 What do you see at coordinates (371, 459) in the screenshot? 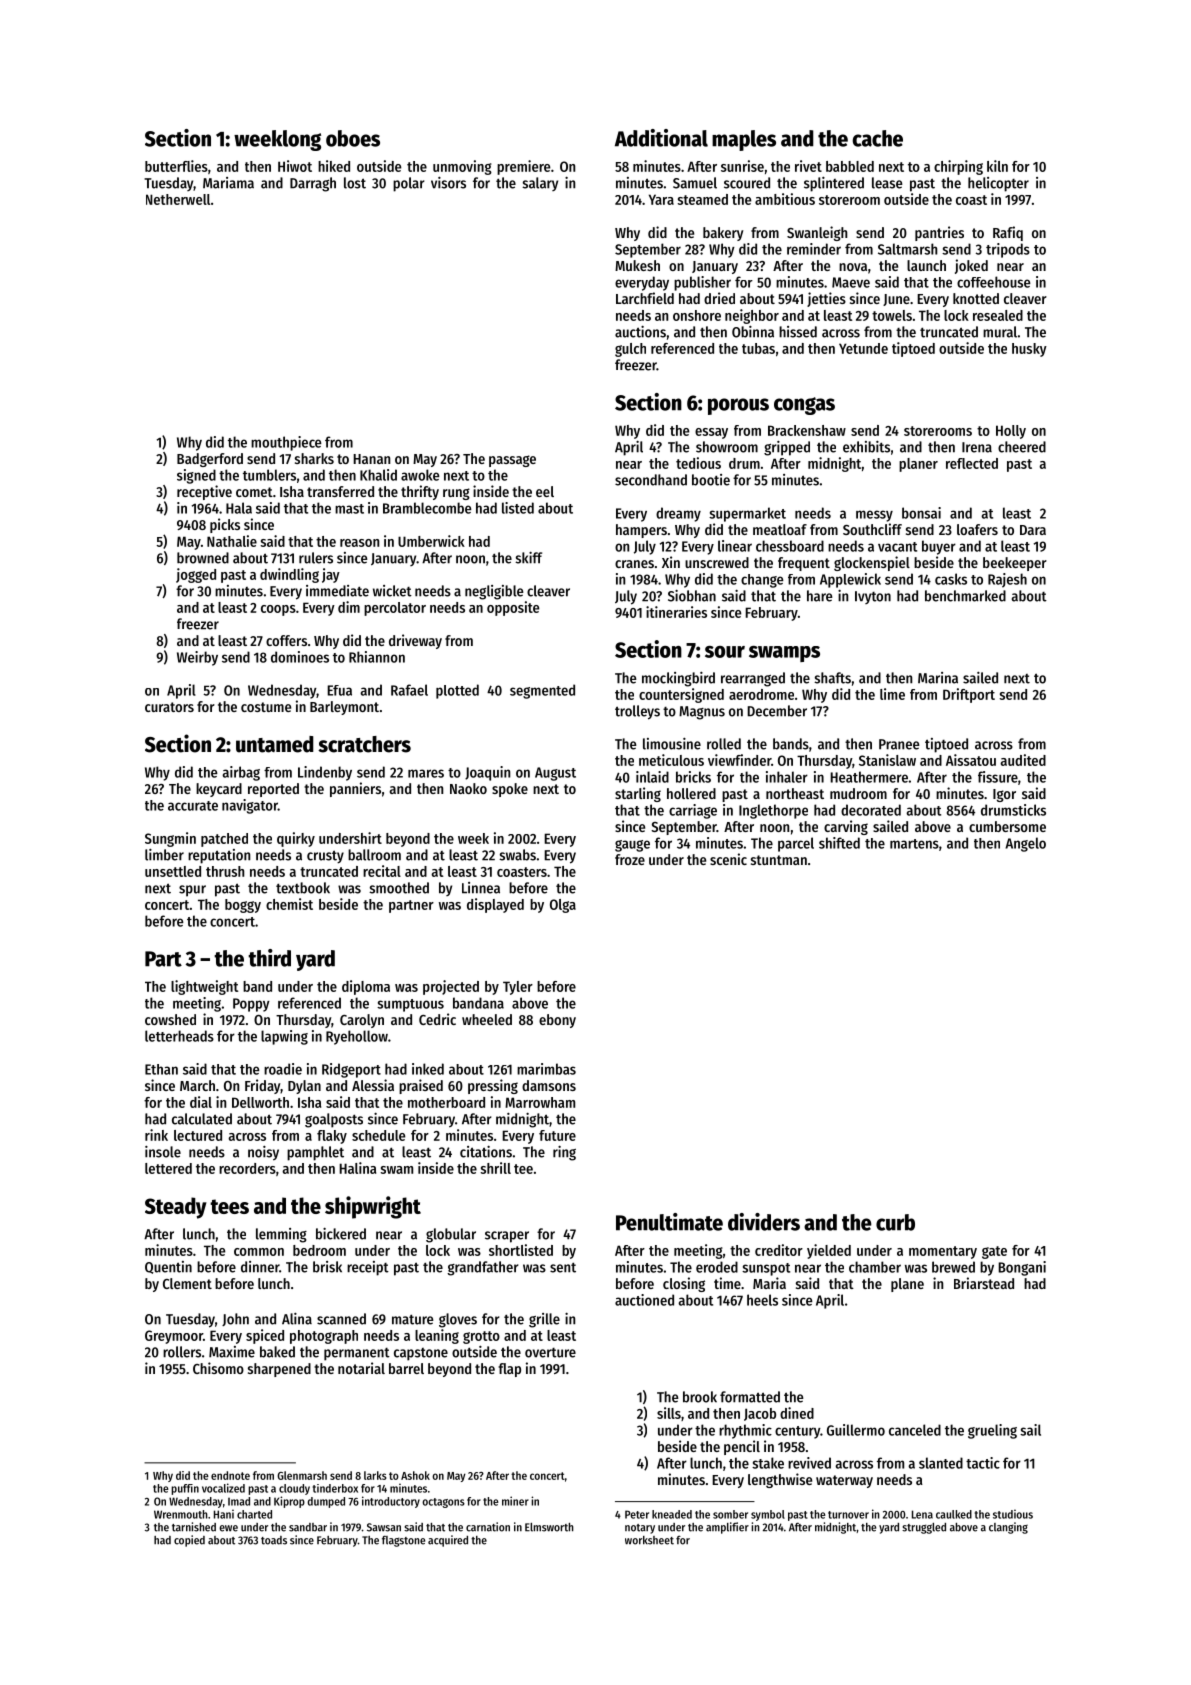
I see `Hanan` at bounding box center [371, 459].
